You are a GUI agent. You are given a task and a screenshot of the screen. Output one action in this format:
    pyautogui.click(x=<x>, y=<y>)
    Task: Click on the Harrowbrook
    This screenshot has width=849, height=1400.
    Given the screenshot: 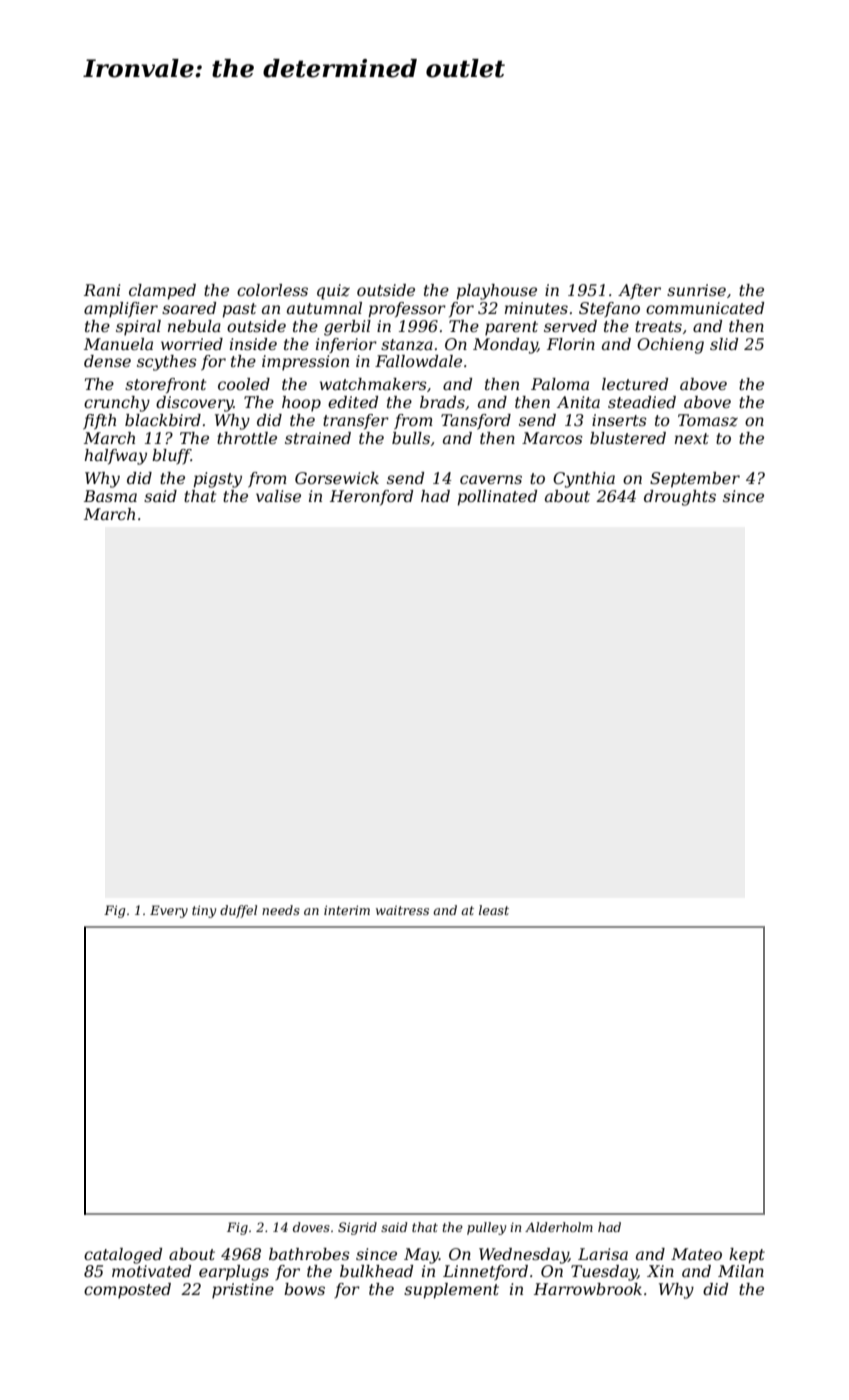 What is the action you would take?
    pyautogui.click(x=588, y=1289)
